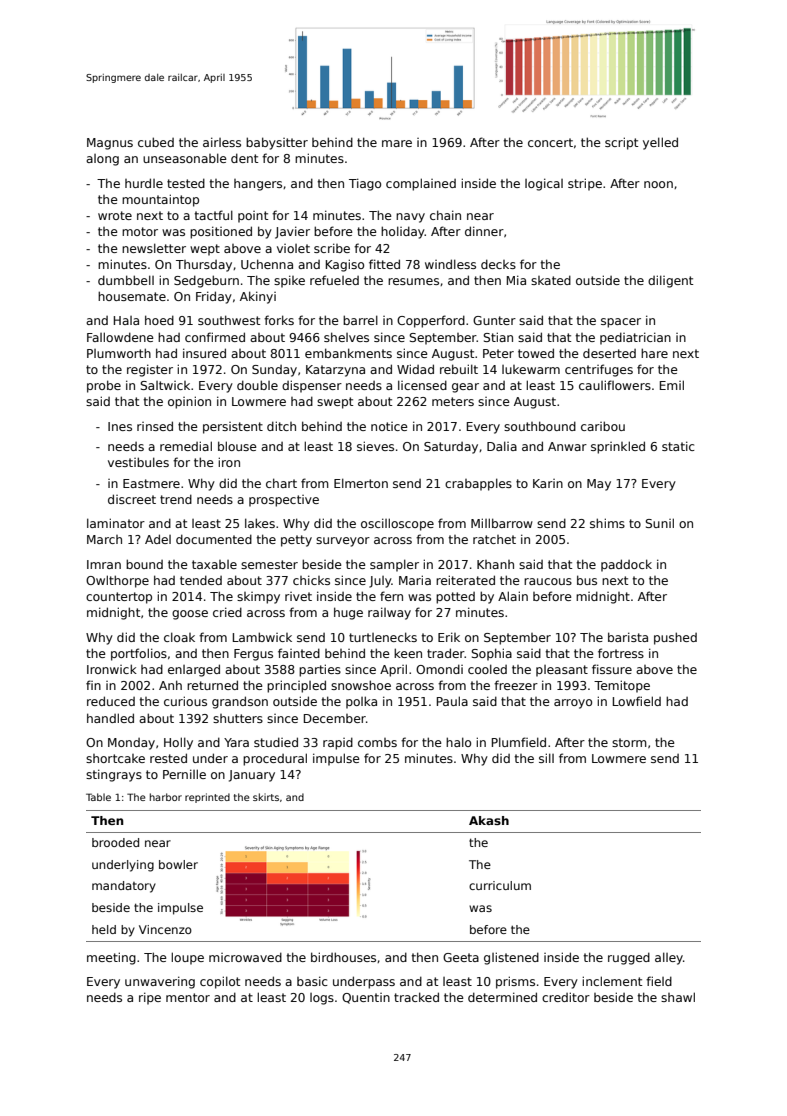 Image resolution: width=787 pixels, height=1116 pixels. Describe the element at coordinates (104, 929) in the image. I see `held` at that location.
